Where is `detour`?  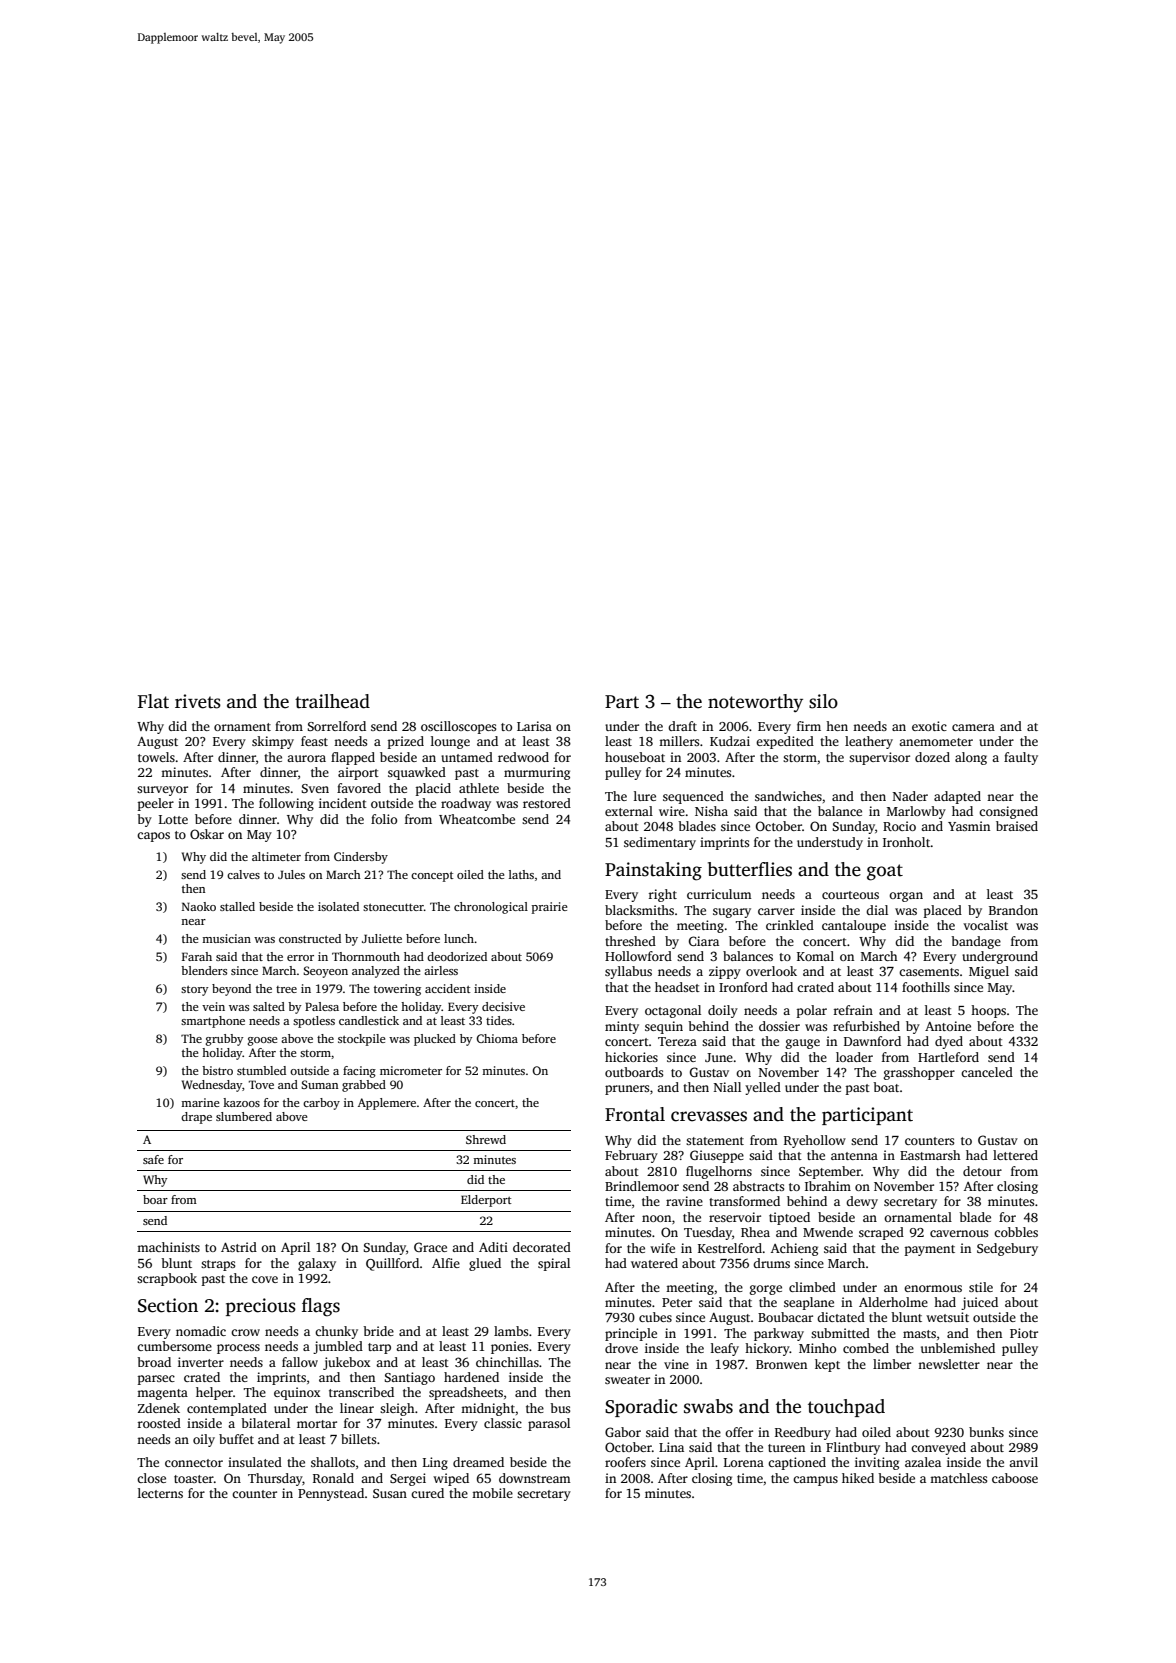 detour is located at coordinates (982, 1171).
